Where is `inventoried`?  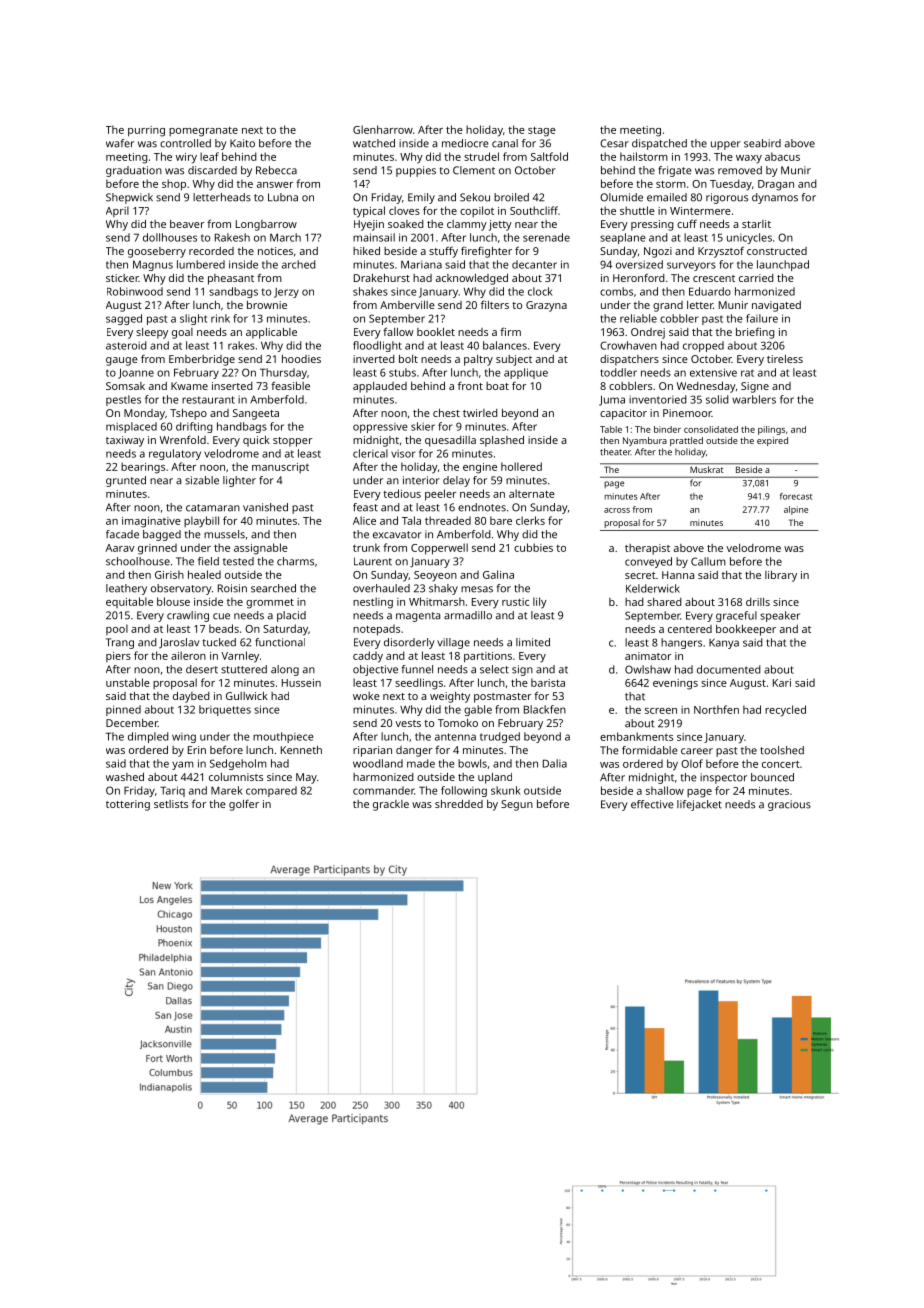
inventoried is located at coordinates (658, 399).
